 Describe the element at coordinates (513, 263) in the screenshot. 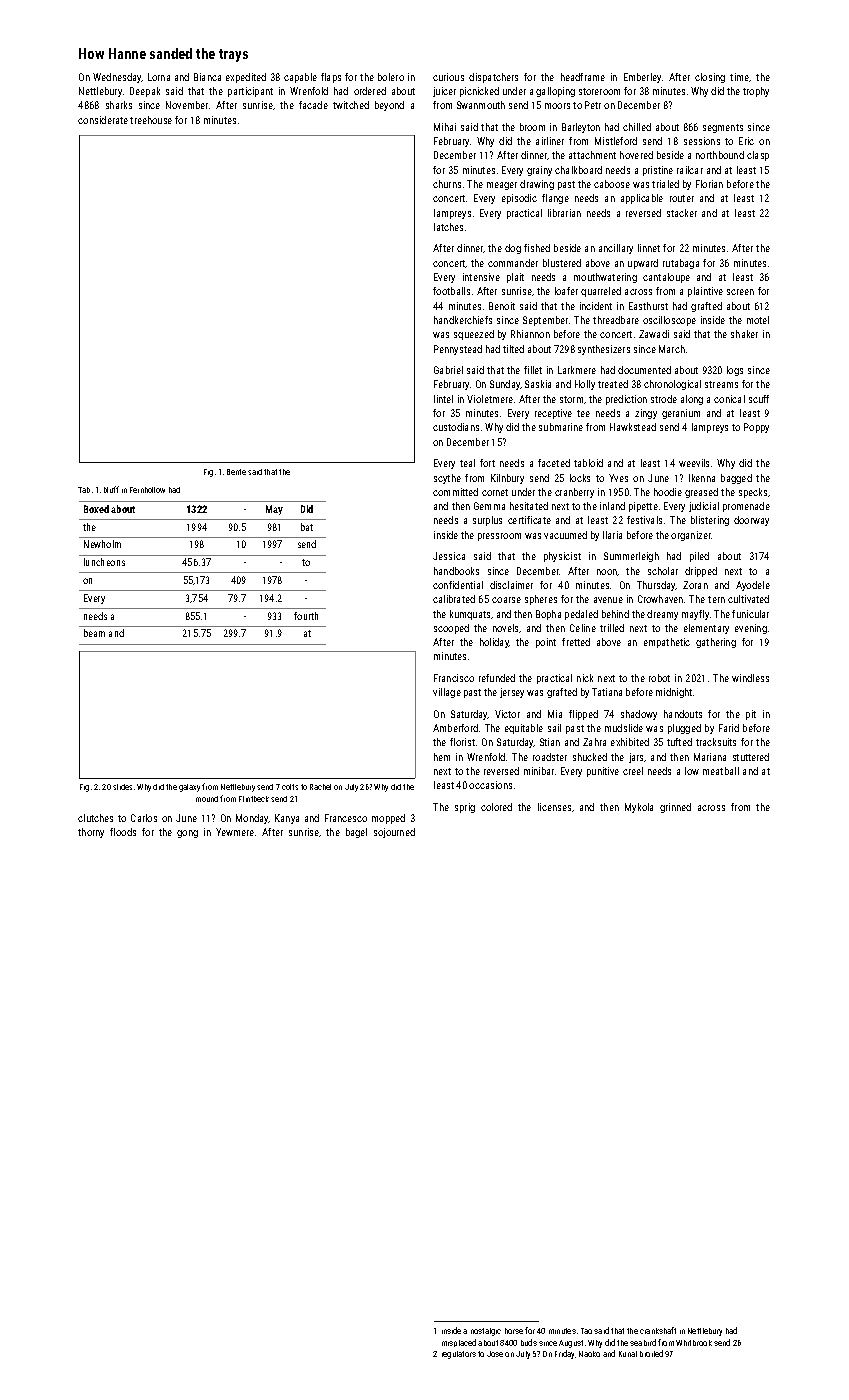

I see `commander` at that location.
